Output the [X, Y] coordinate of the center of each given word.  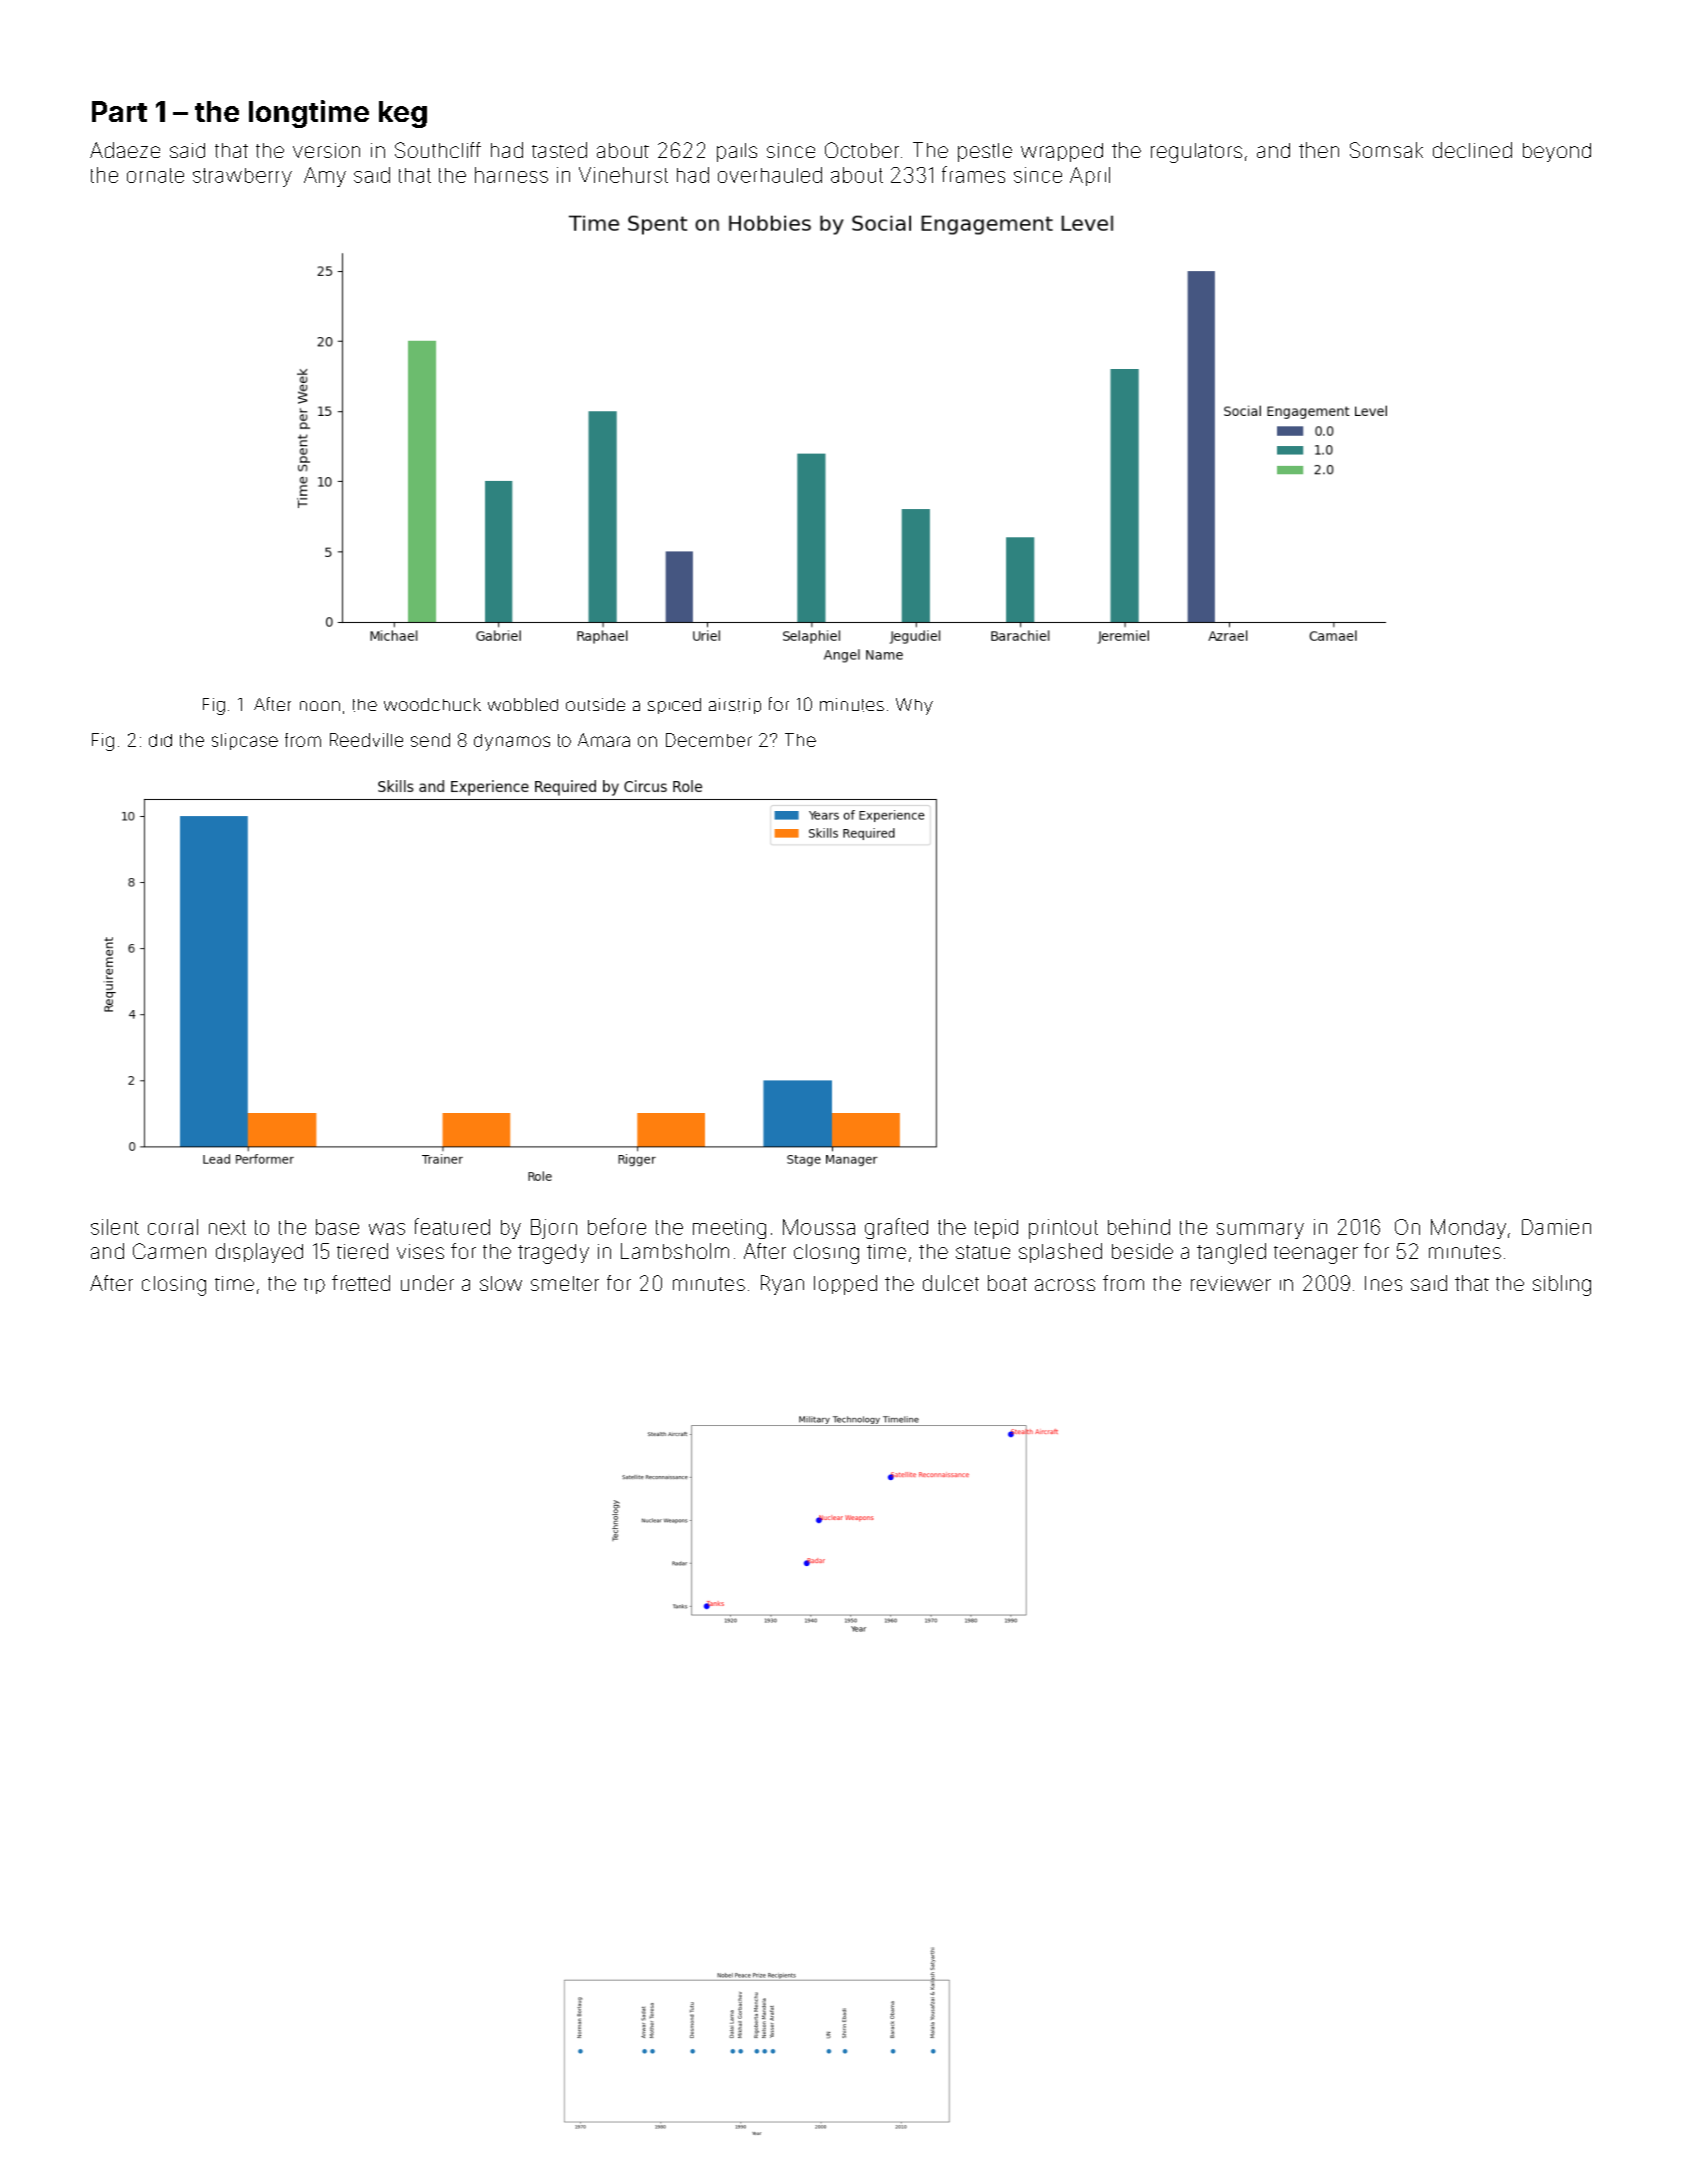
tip [314, 1286]
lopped [845, 1285]
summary [1260, 1231]
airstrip [735, 706]
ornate [155, 175]
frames [973, 174]
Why [914, 706]
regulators [1196, 153]
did [160, 740]
